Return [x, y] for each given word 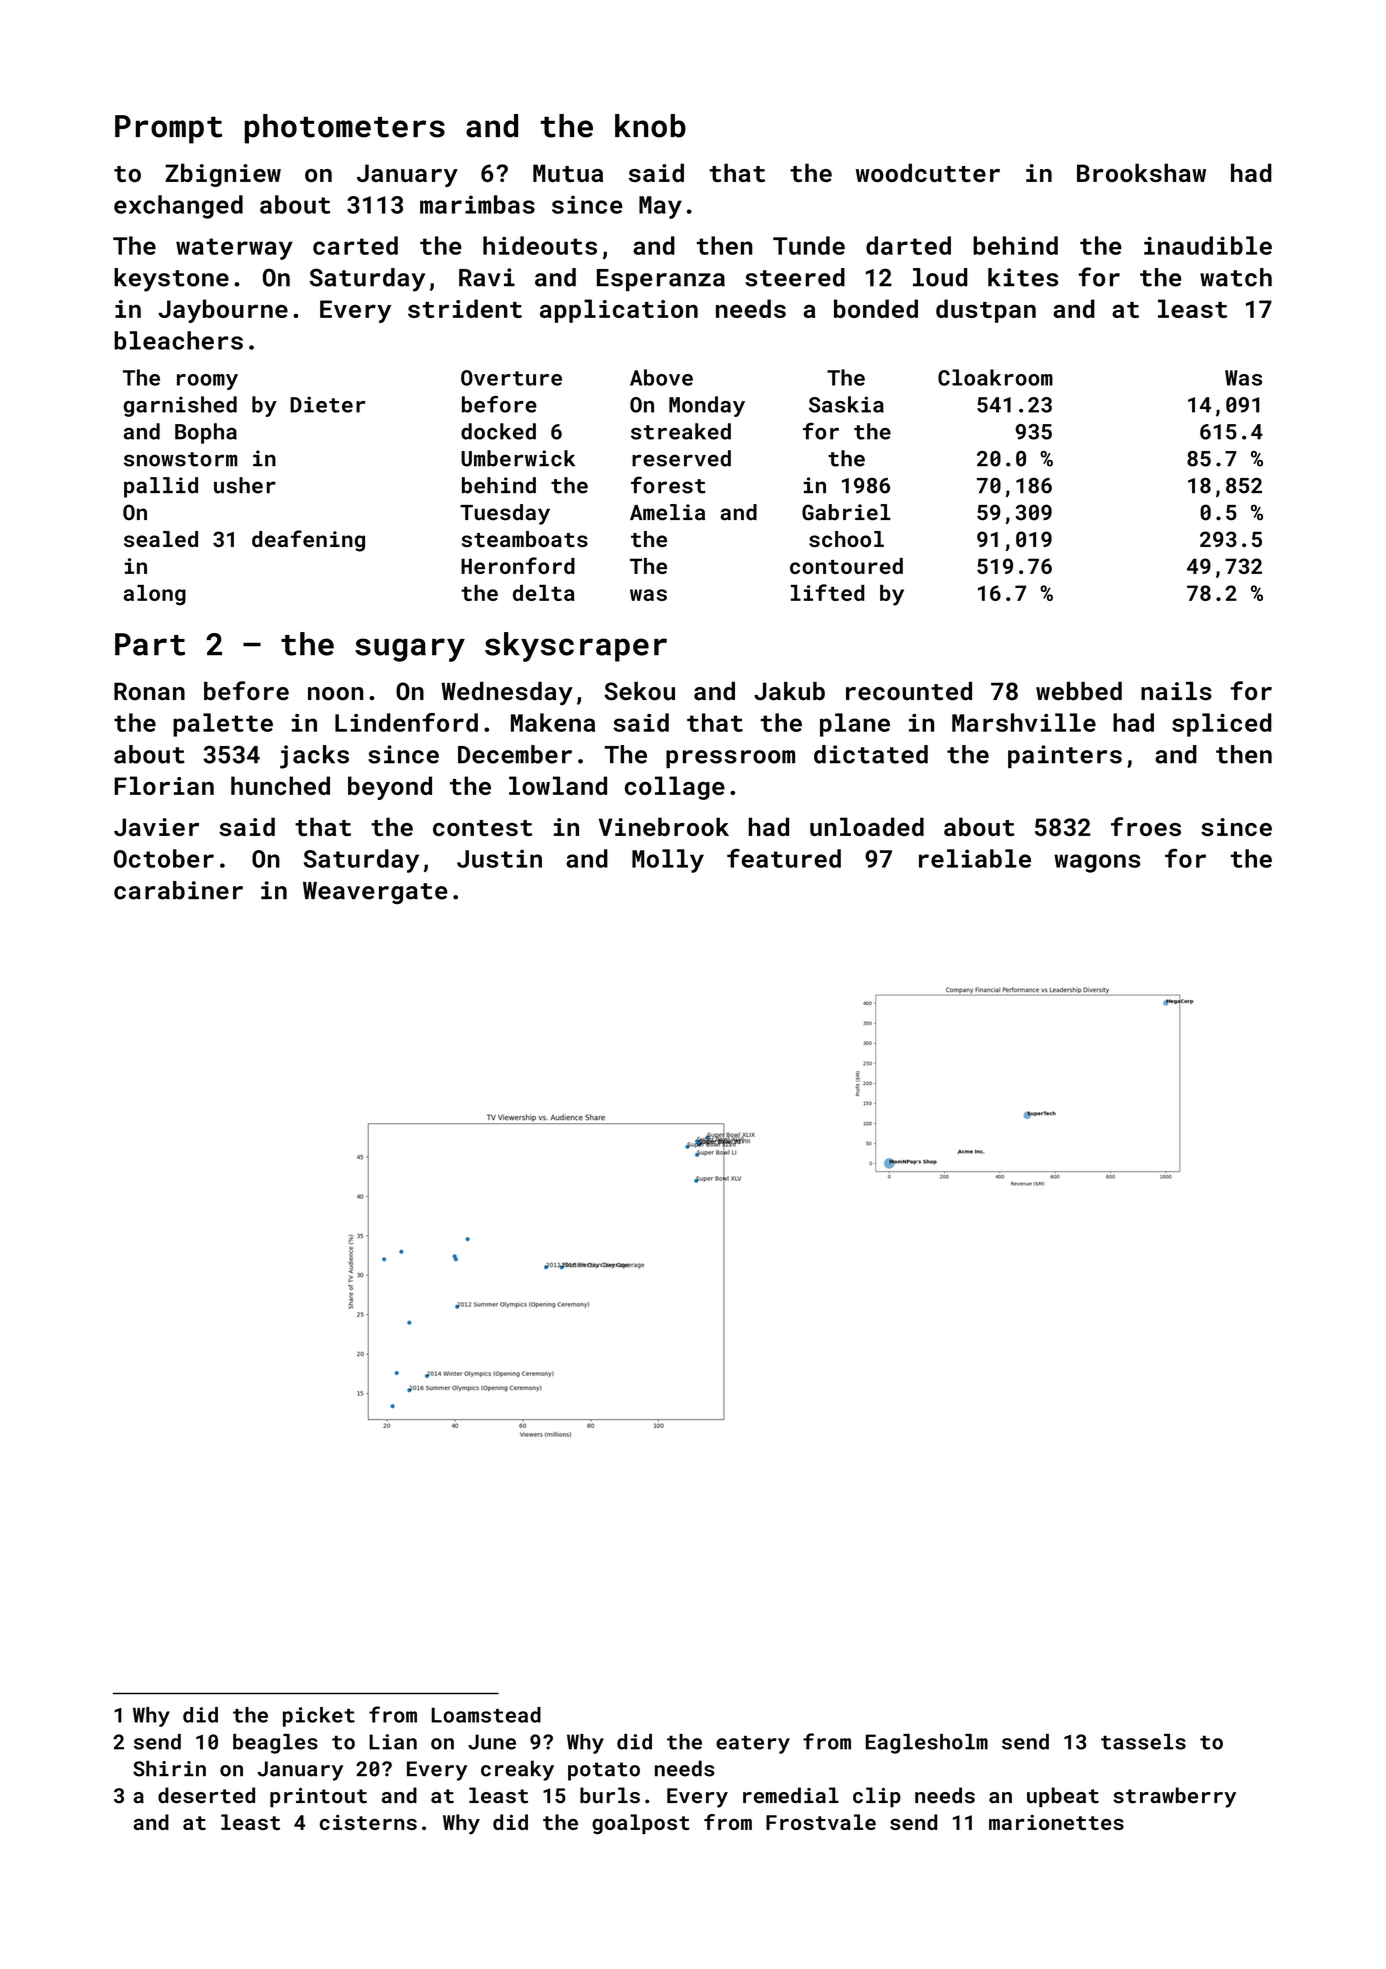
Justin [499, 858]
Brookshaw [1141, 172]
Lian [393, 1742]
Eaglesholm [926, 1744]
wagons [1097, 863]
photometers [345, 129]
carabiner [178, 890]
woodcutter [928, 172]
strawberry [1174, 1797]
